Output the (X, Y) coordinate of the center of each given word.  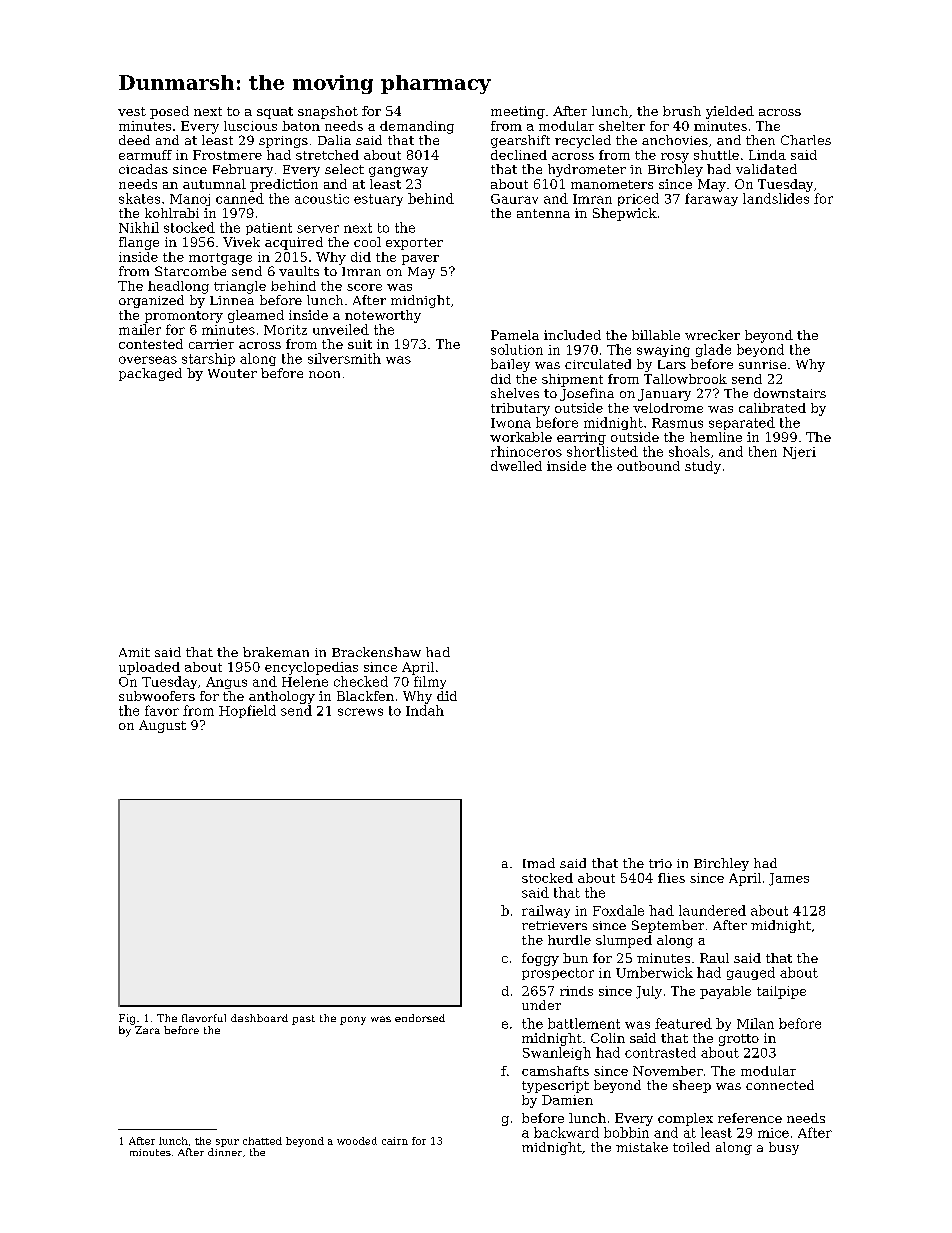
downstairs (790, 393)
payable (725, 992)
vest (132, 111)
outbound (648, 466)
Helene (305, 681)
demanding (417, 127)
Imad (539, 863)
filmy (430, 682)
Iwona (511, 423)
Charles (806, 140)
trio (660, 863)
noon (324, 374)
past (303, 1020)
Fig (127, 1019)
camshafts (555, 1071)
